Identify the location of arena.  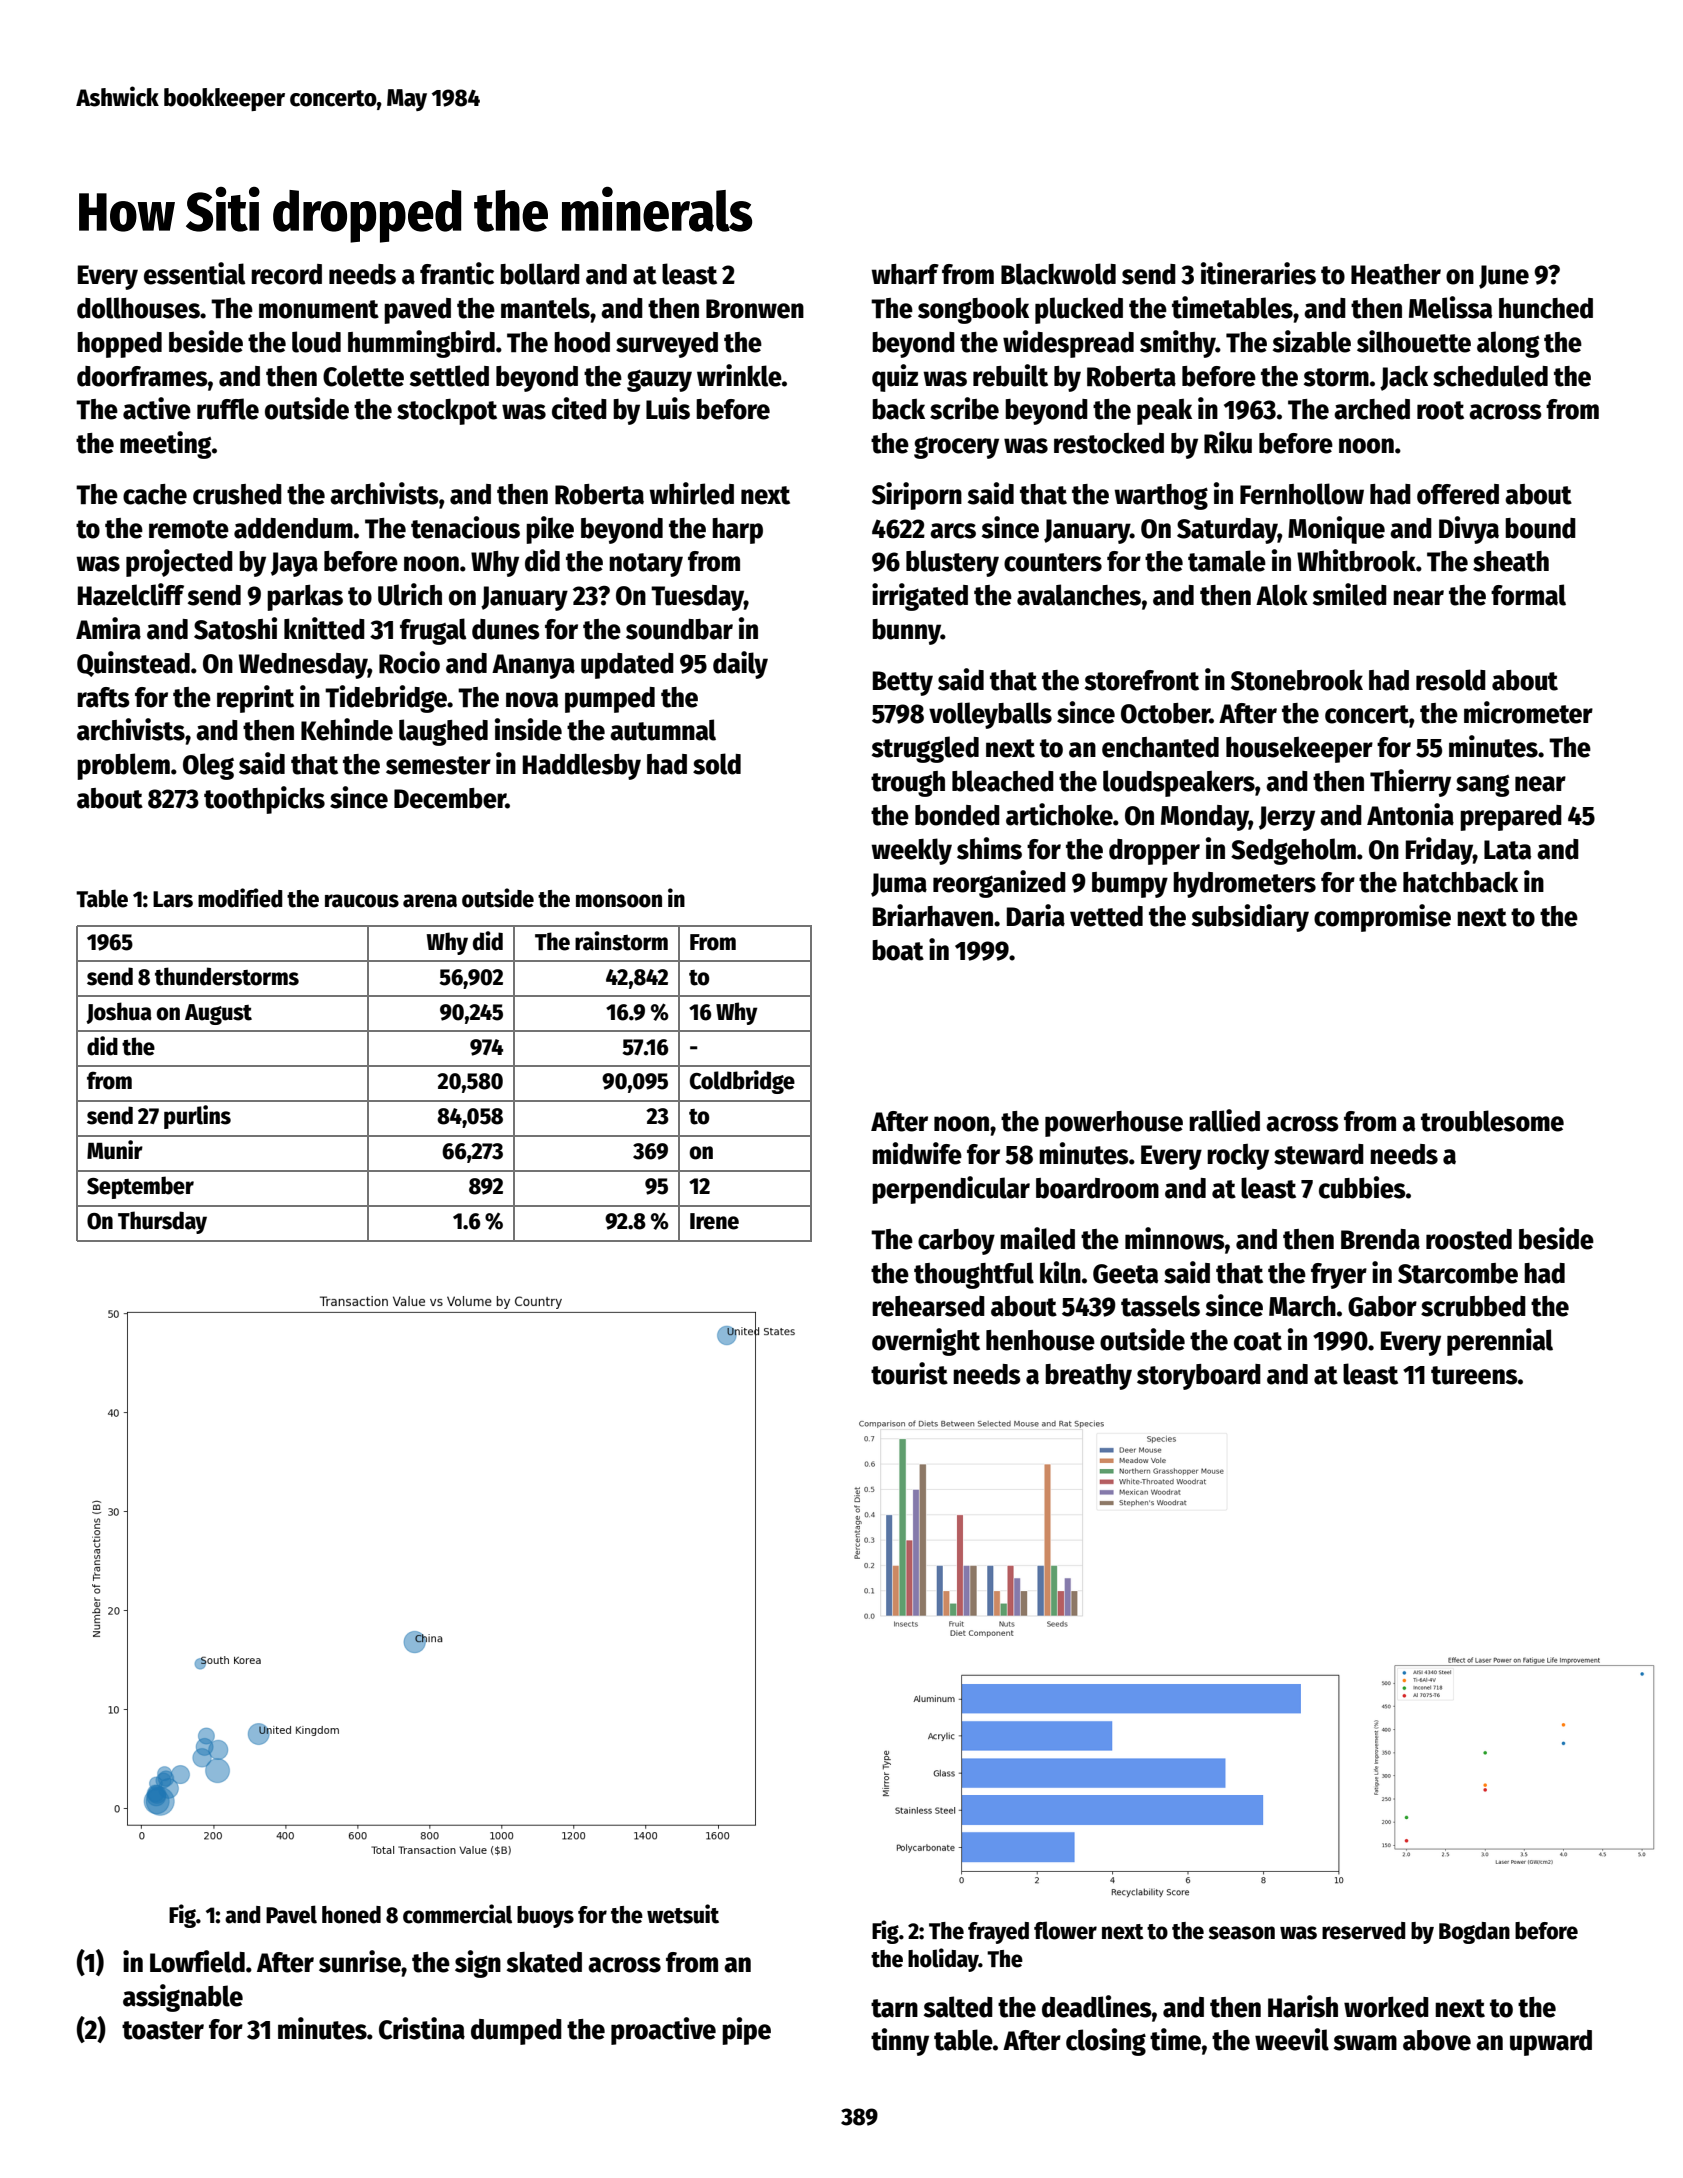
(430, 901).
